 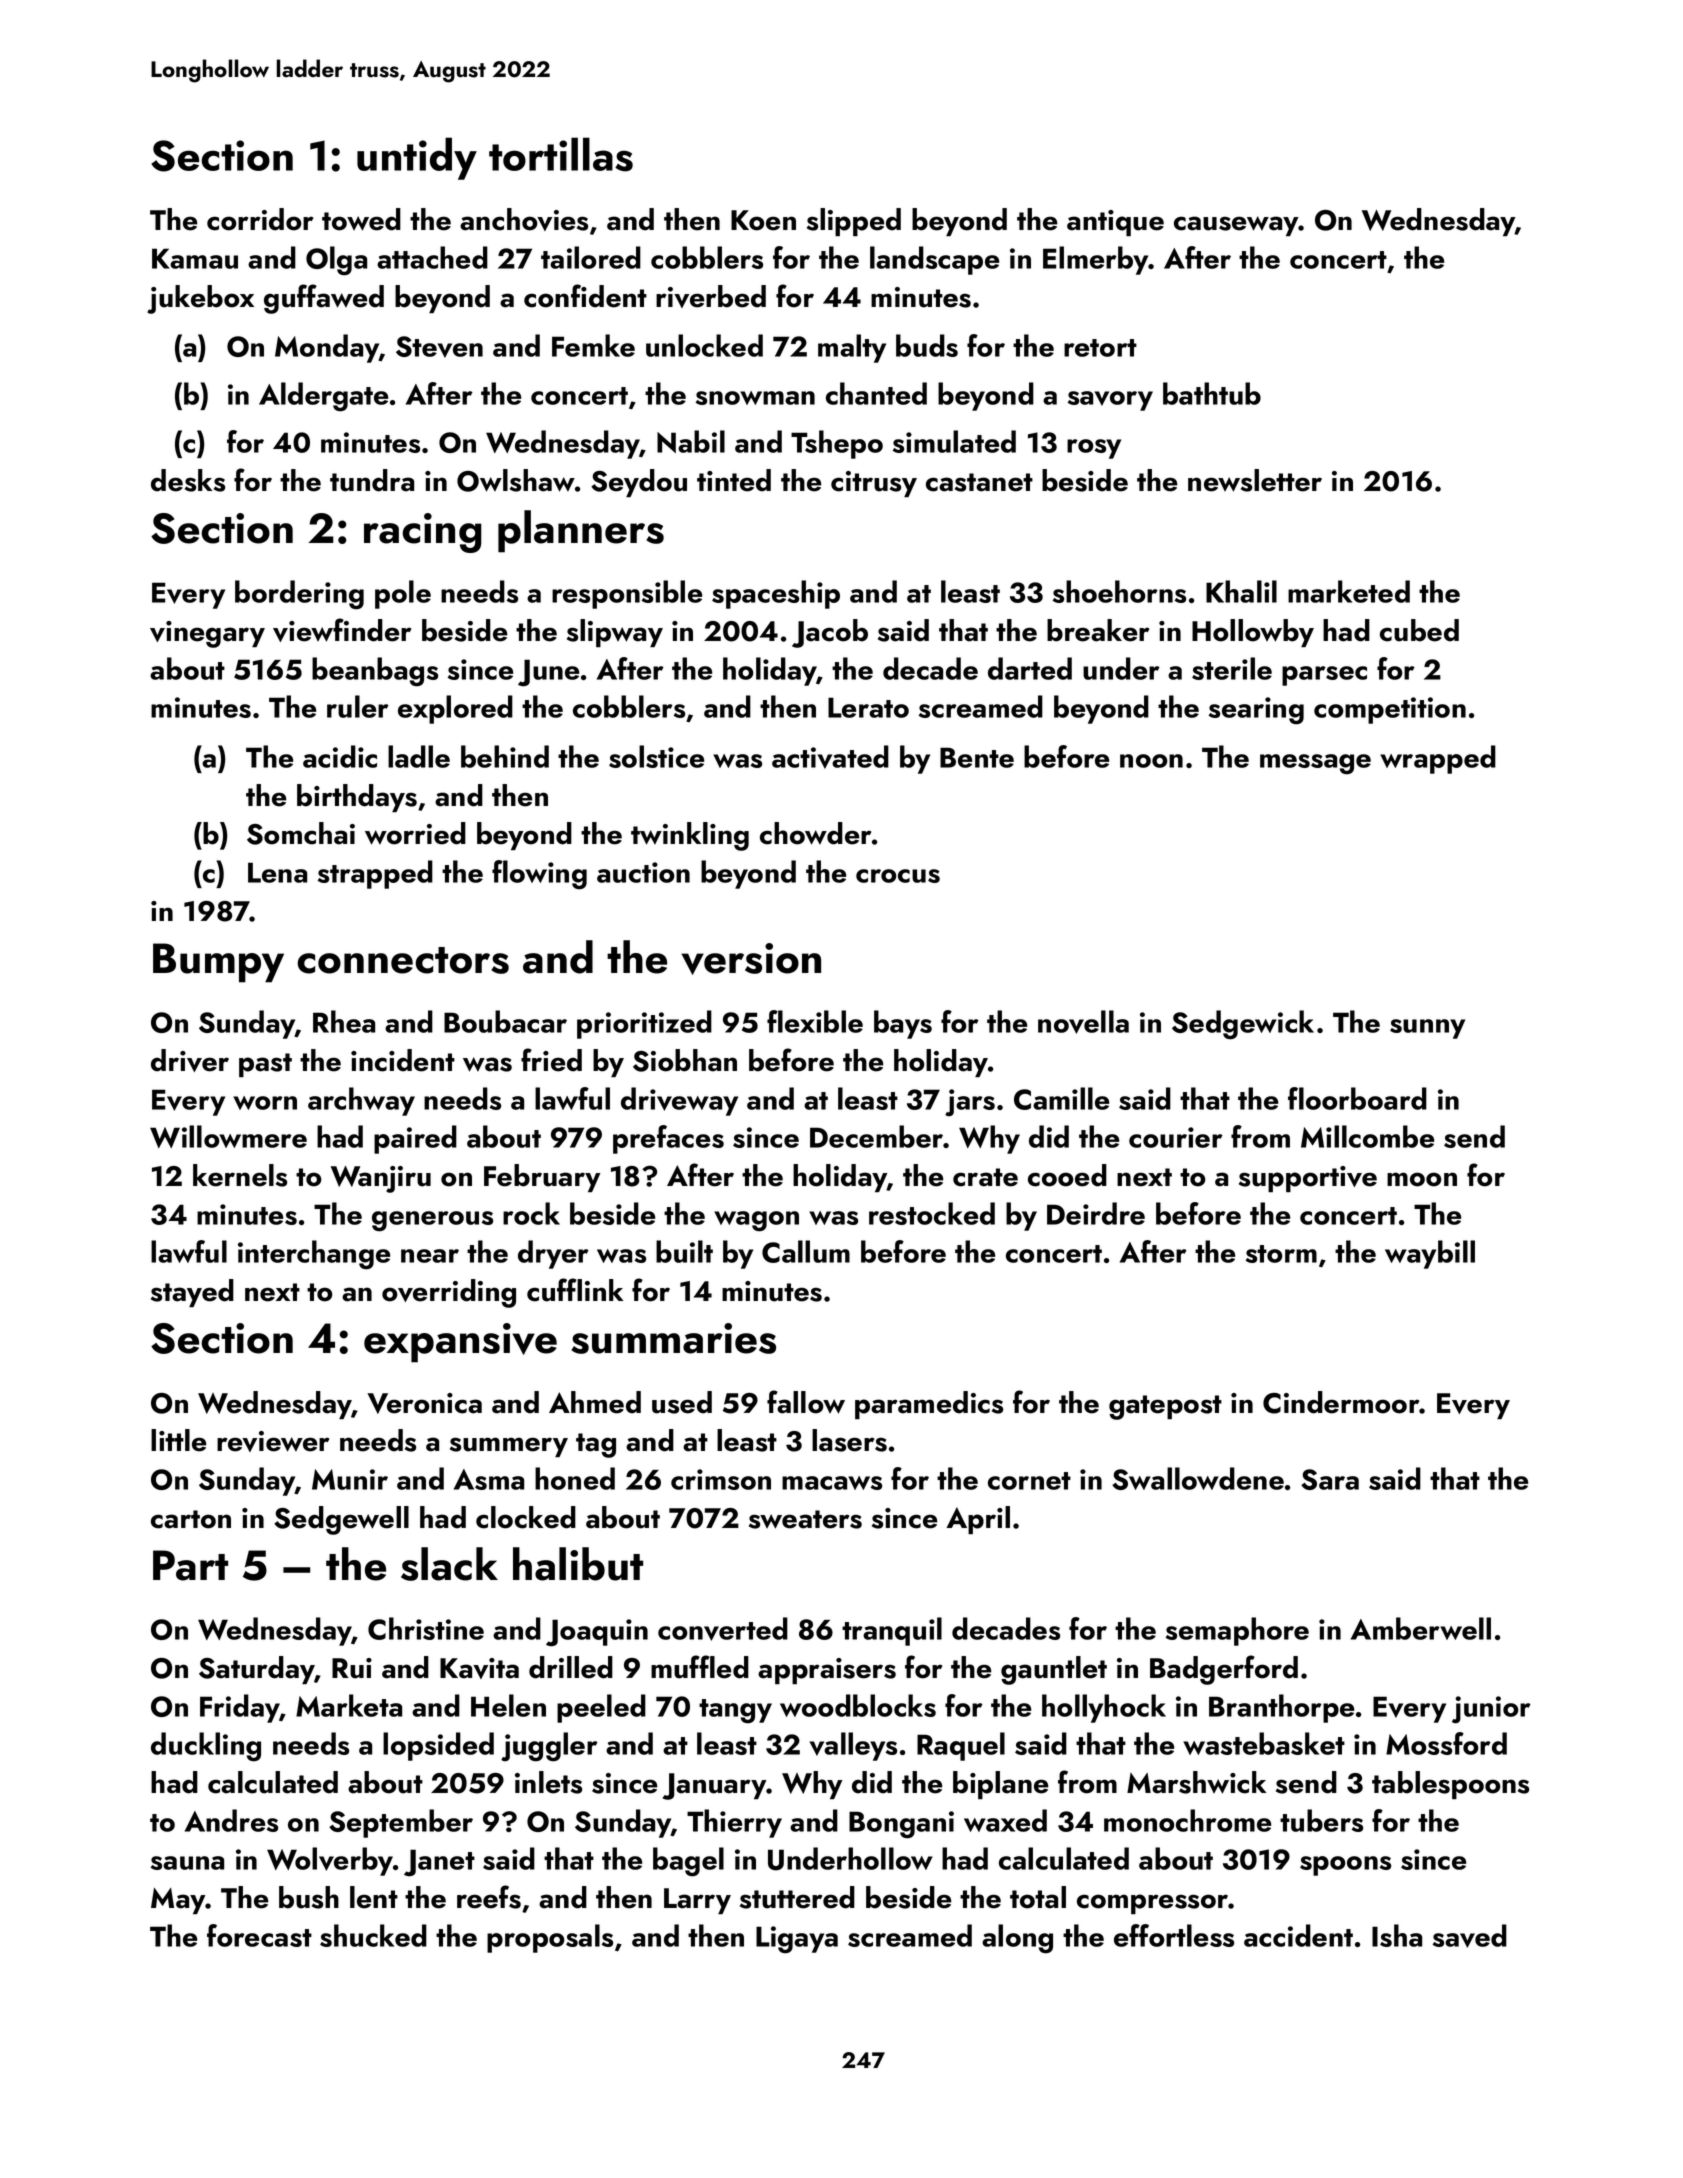 I want to click on Sara, so click(x=1330, y=1479).
